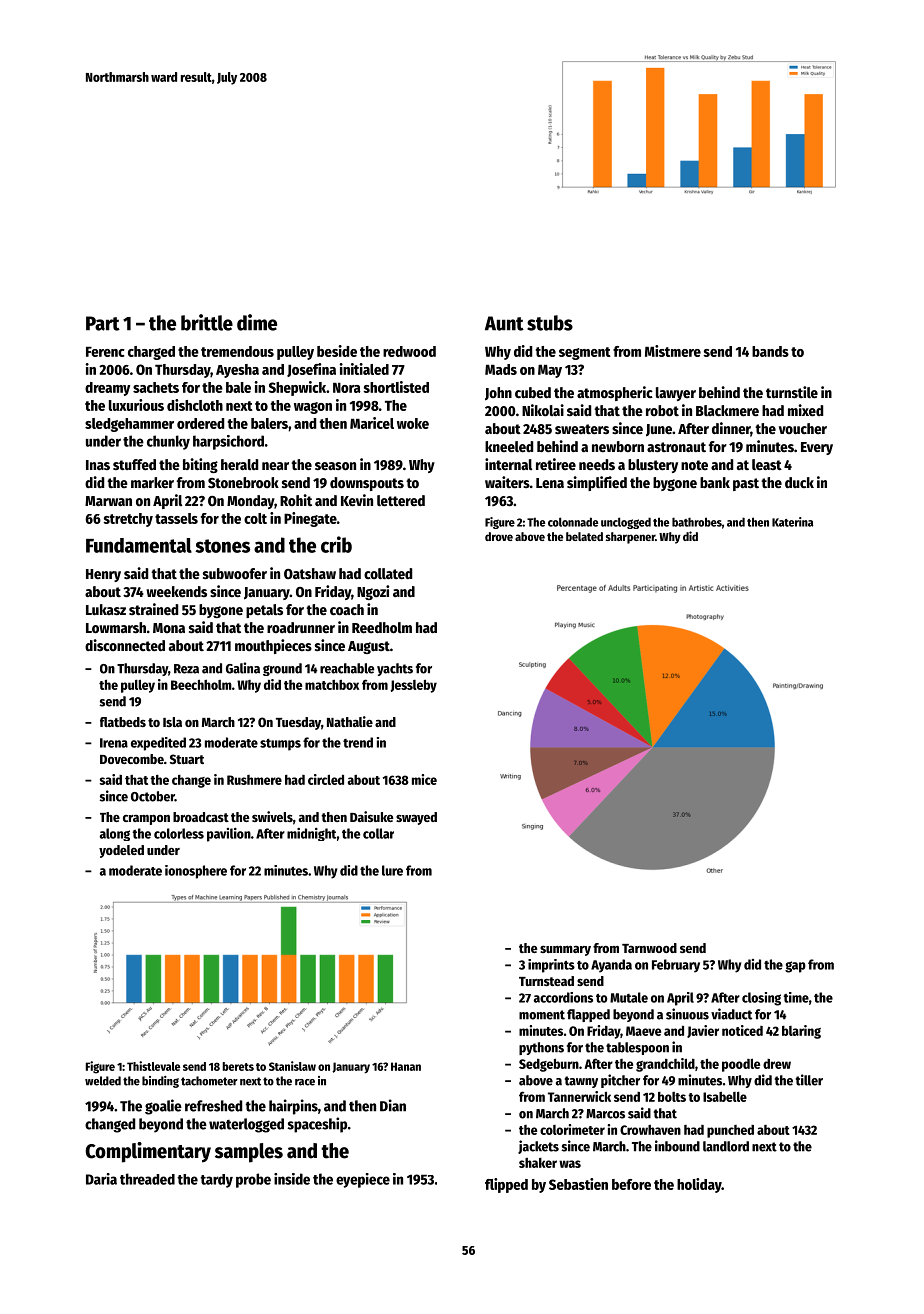  What do you see at coordinates (792, 522) in the image?
I see `Katerina` at bounding box center [792, 522].
